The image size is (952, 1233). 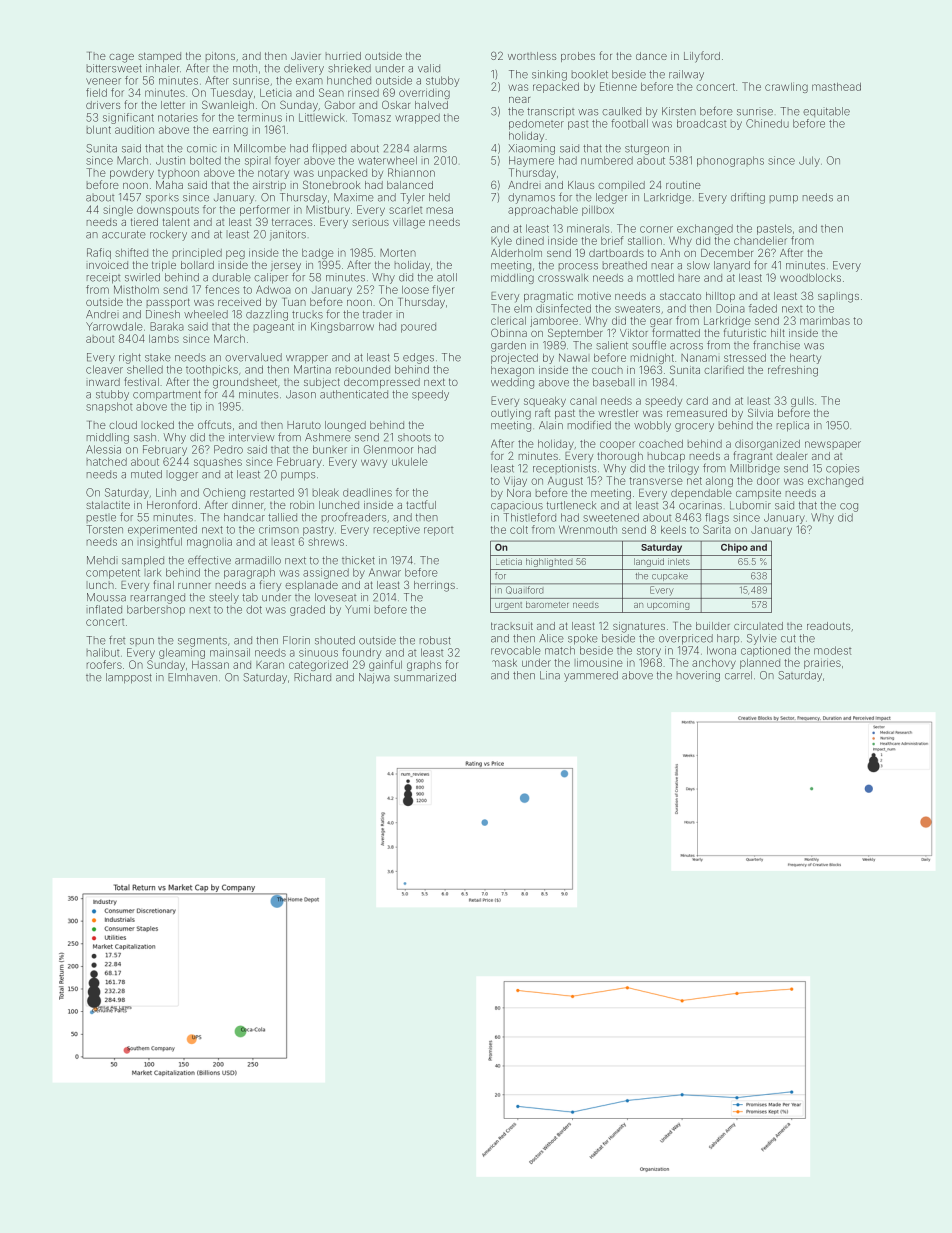 I want to click on newspaper, so click(x=833, y=445).
